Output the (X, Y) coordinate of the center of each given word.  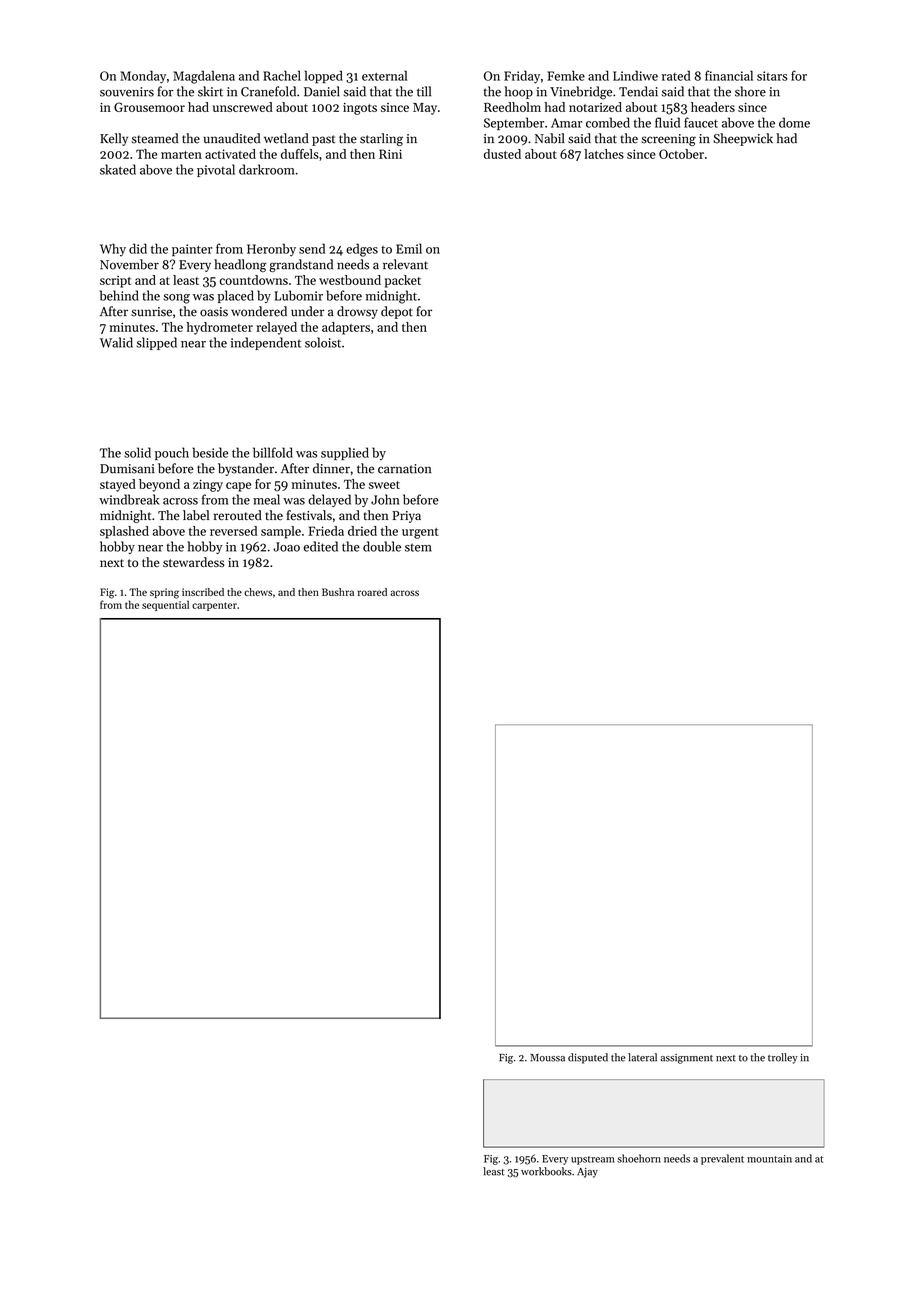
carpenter (214, 606)
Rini (390, 154)
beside (210, 452)
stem (418, 547)
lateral (642, 1057)
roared (372, 592)
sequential (165, 605)
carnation (404, 469)
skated (118, 169)
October (681, 154)
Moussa (547, 1058)
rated (676, 75)
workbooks (546, 1171)
